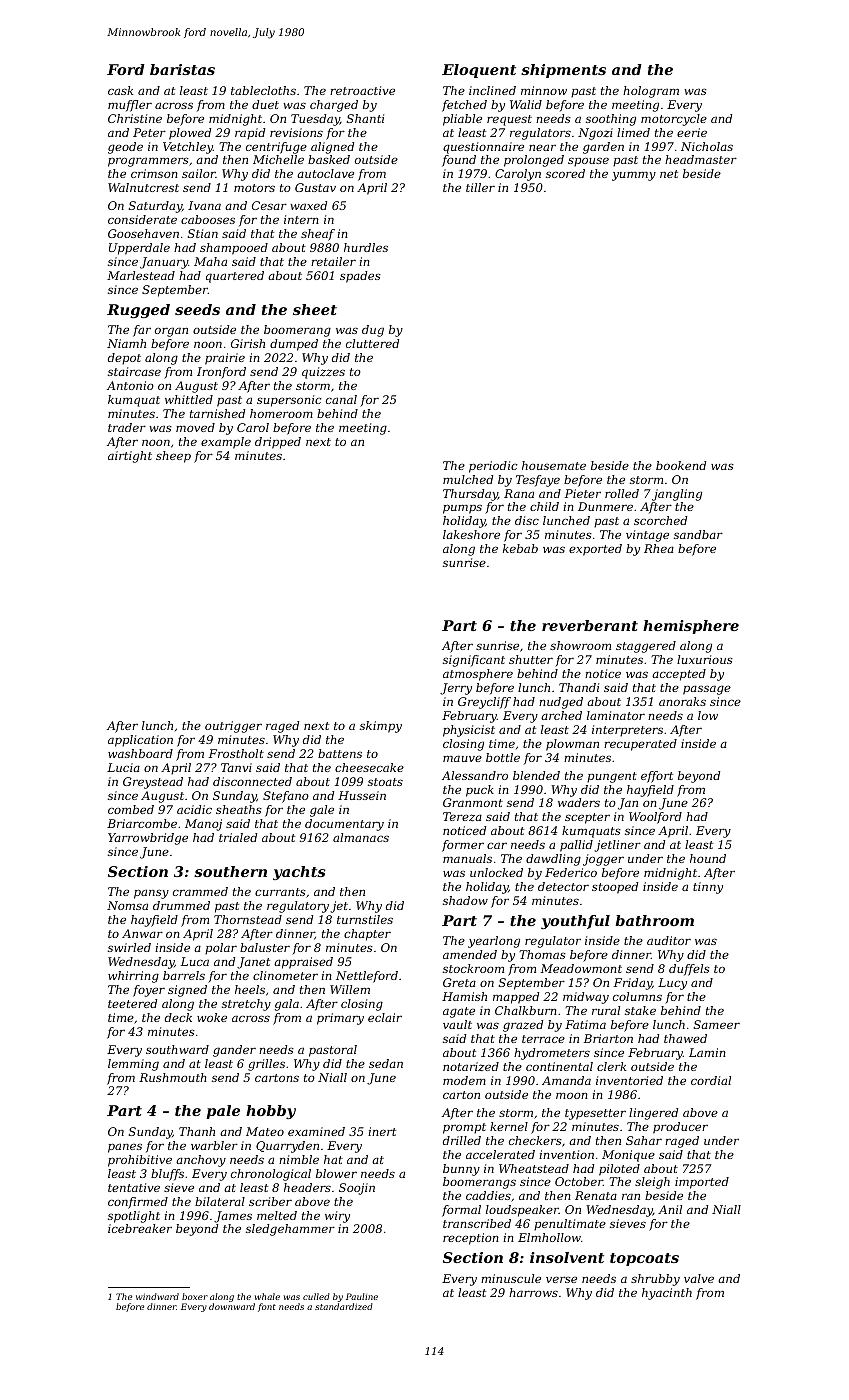 The height and width of the screenshot is (1400, 849). Describe the element at coordinates (590, 625) in the screenshot. I see `reverberant` at that location.
